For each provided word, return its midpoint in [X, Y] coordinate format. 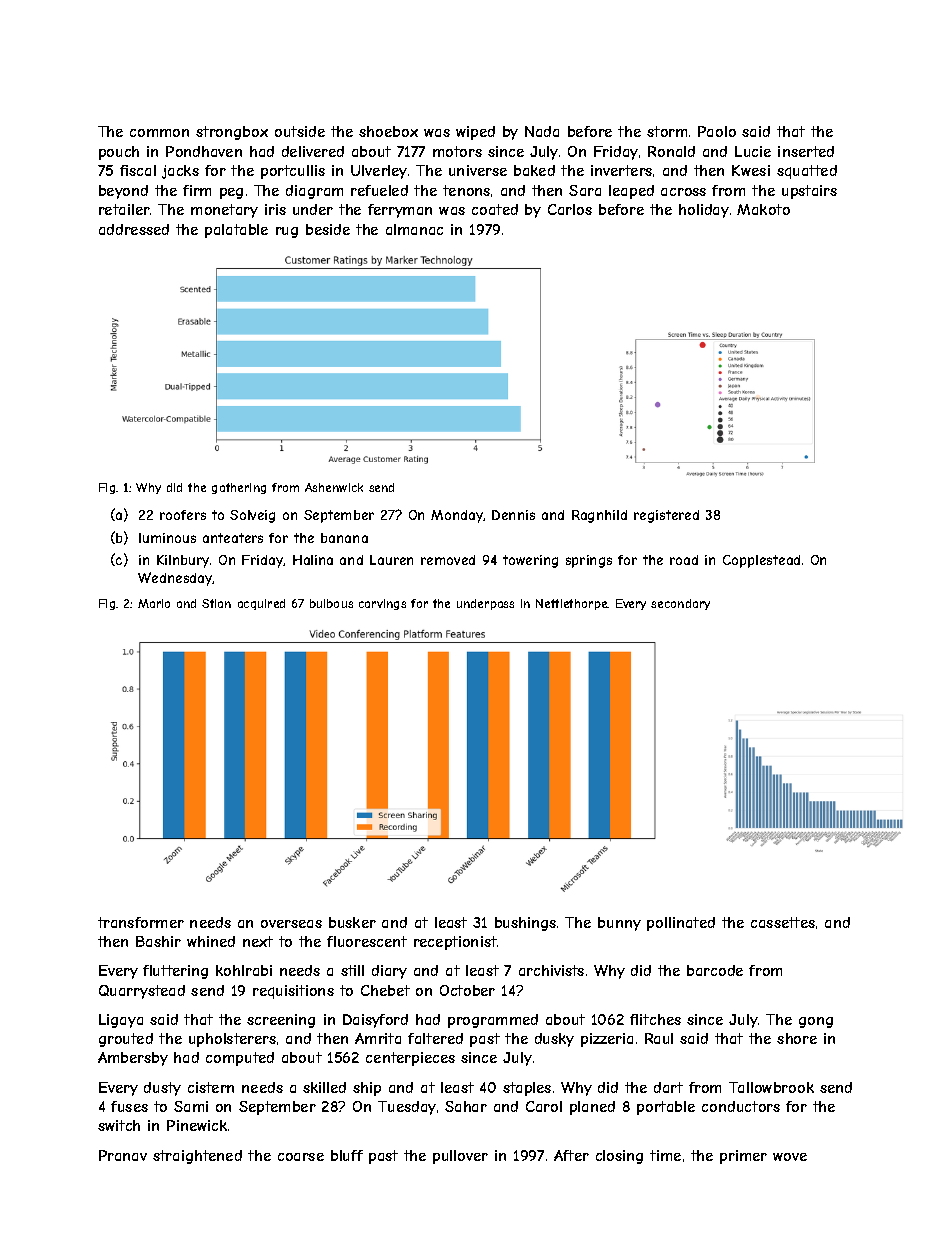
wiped [475, 133]
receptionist [455, 943]
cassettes [783, 922]
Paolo [717, 131]
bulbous [331, 603]
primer [743, 1157]
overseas [291, 924]
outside [300, 131]
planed [592, 1108]
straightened [197, 1157]
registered [666, 516]
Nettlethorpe [572, 604]
